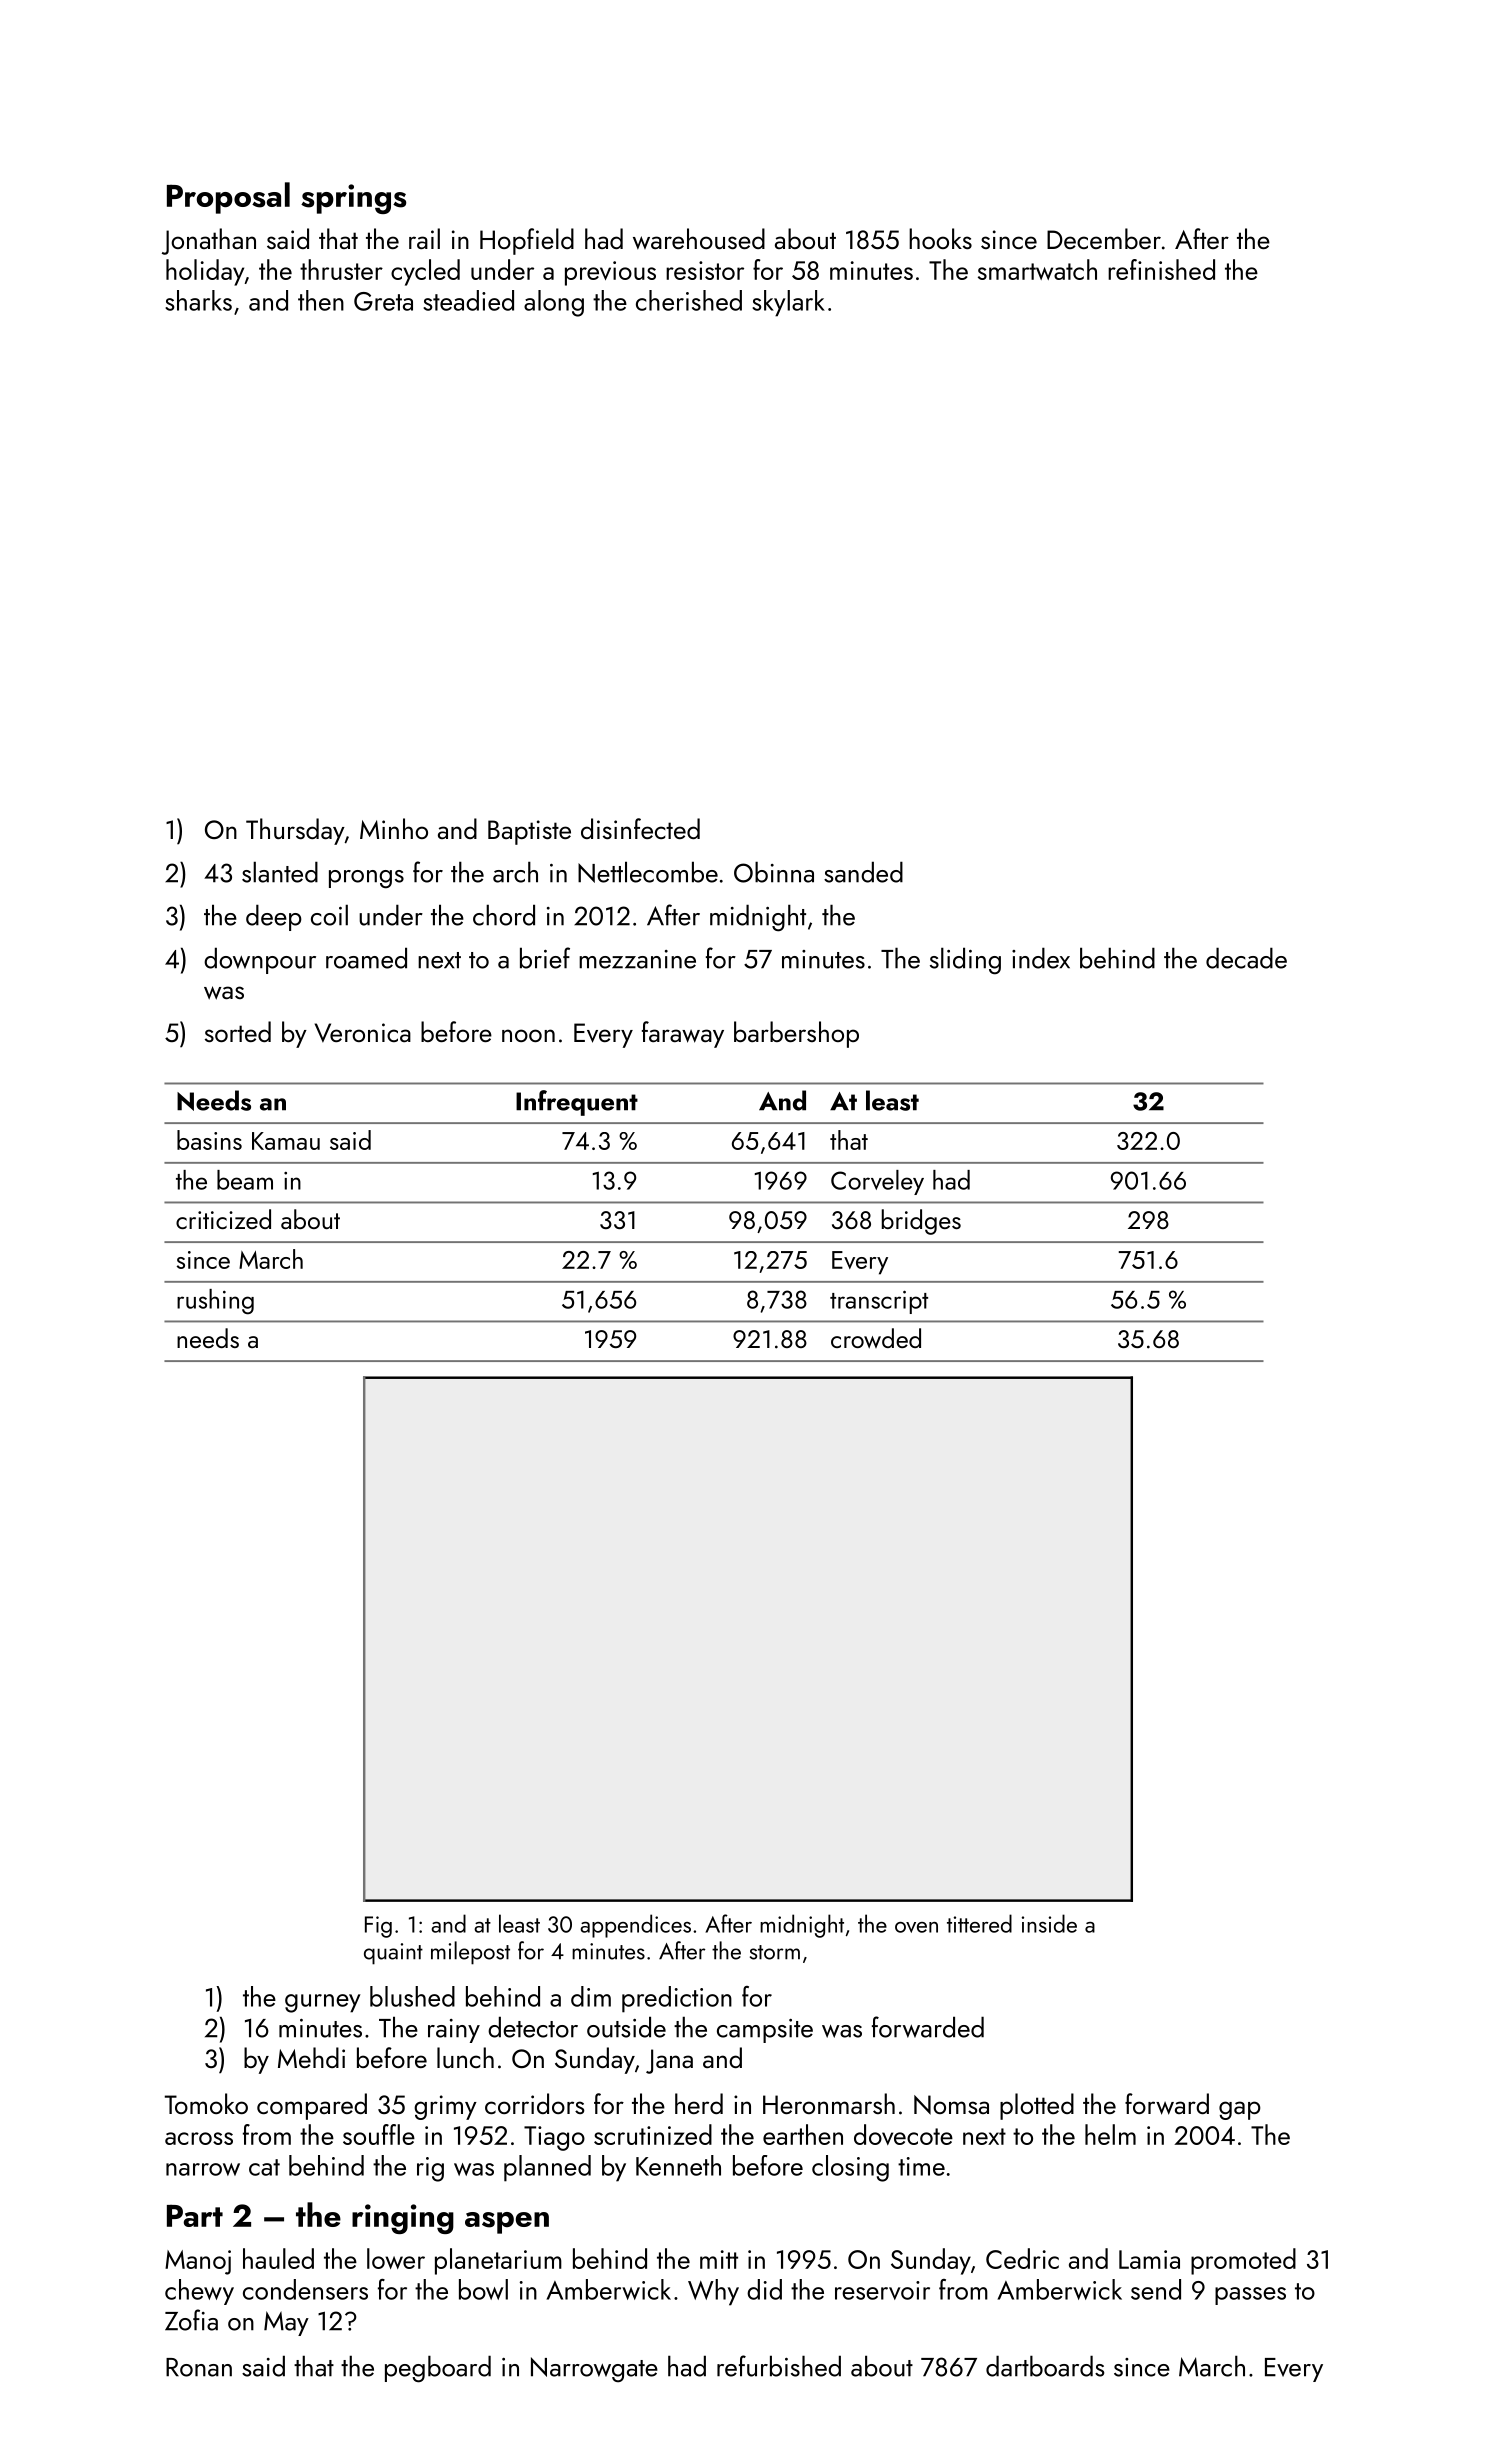 The image size is (1496, 2464). I want to click on inside, so click(1049, 1923).
